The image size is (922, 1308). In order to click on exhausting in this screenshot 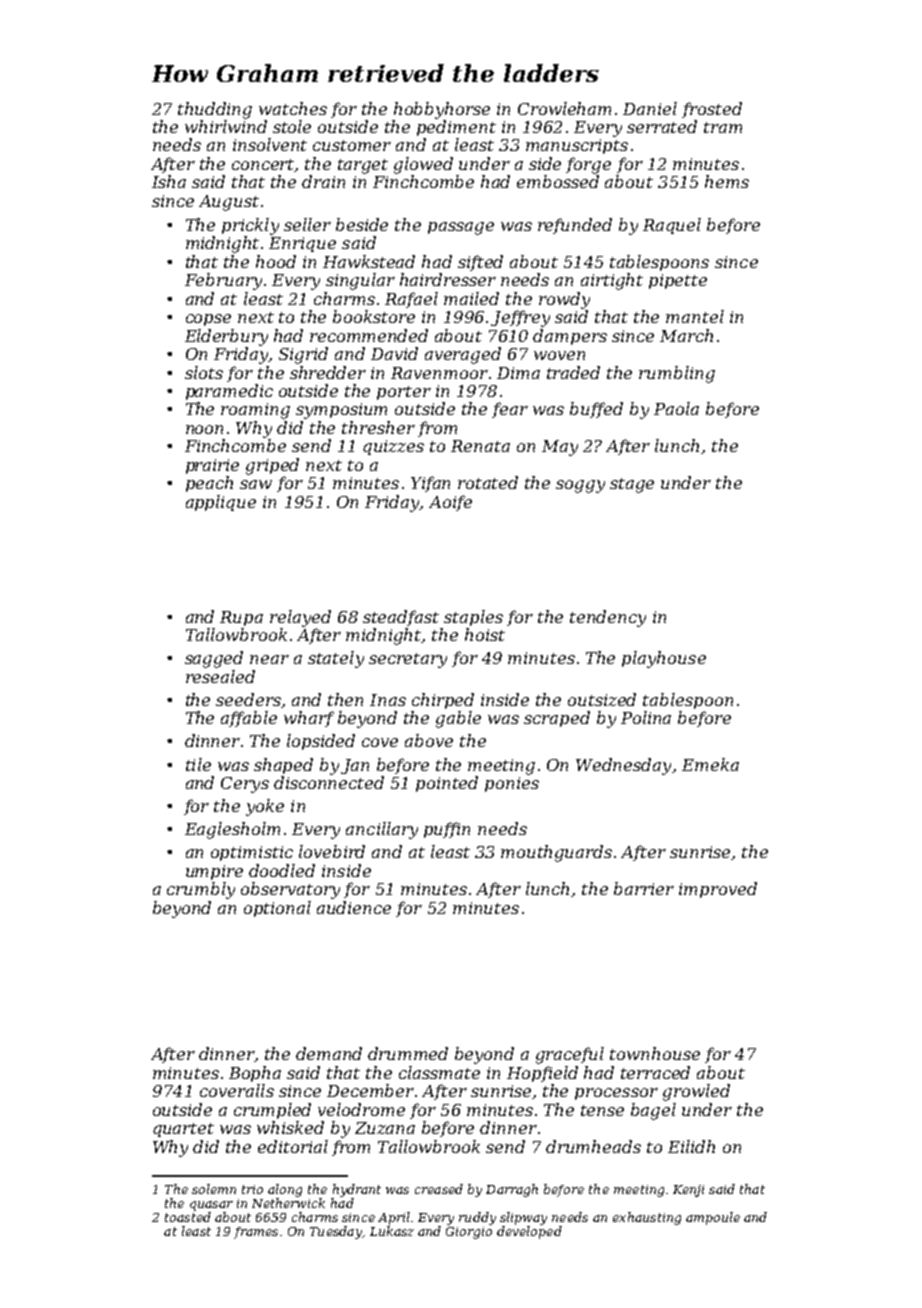, I will do `click(647, 1218)`.
